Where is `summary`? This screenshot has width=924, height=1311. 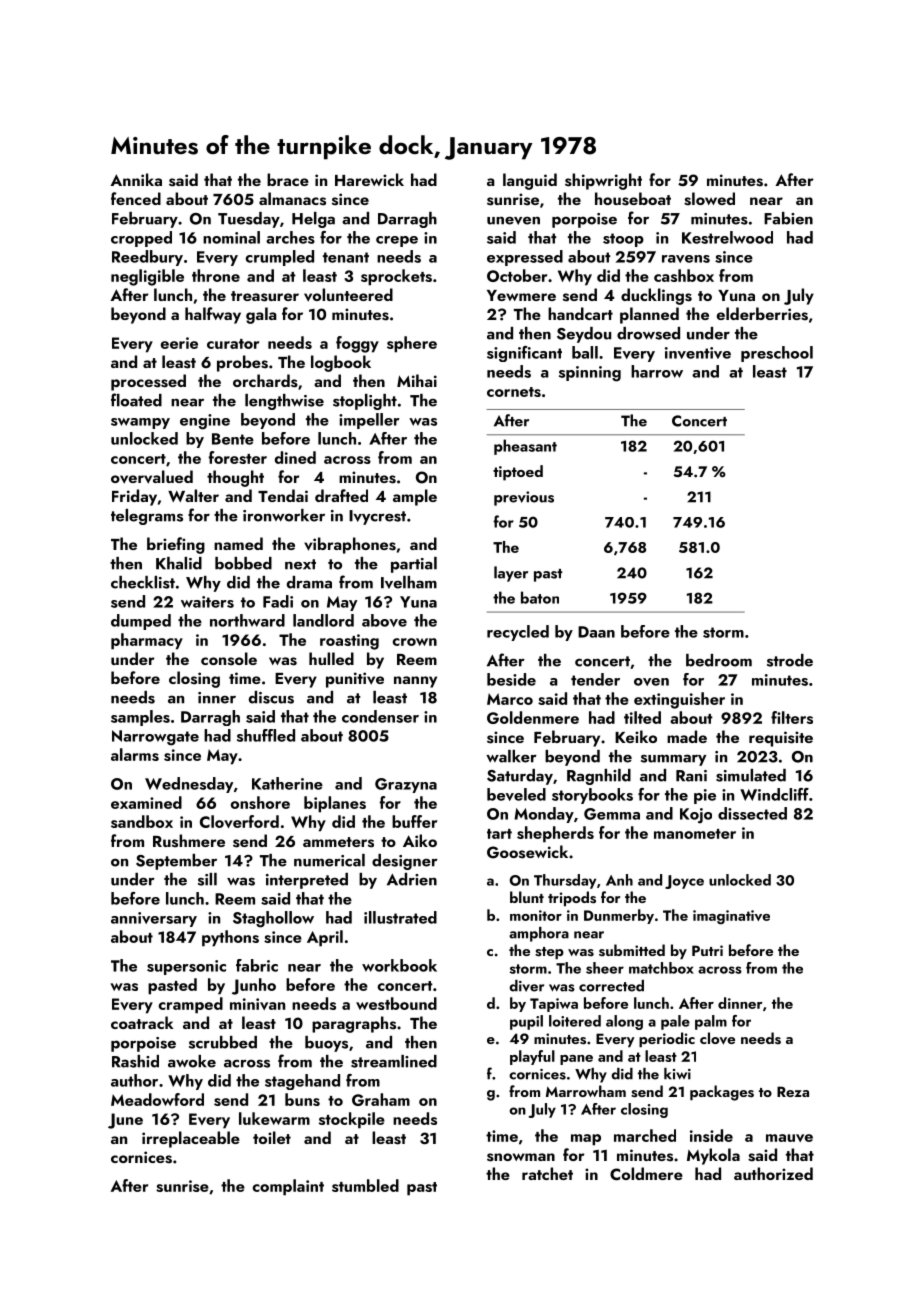 summary is located at coordinates (673, 760).
